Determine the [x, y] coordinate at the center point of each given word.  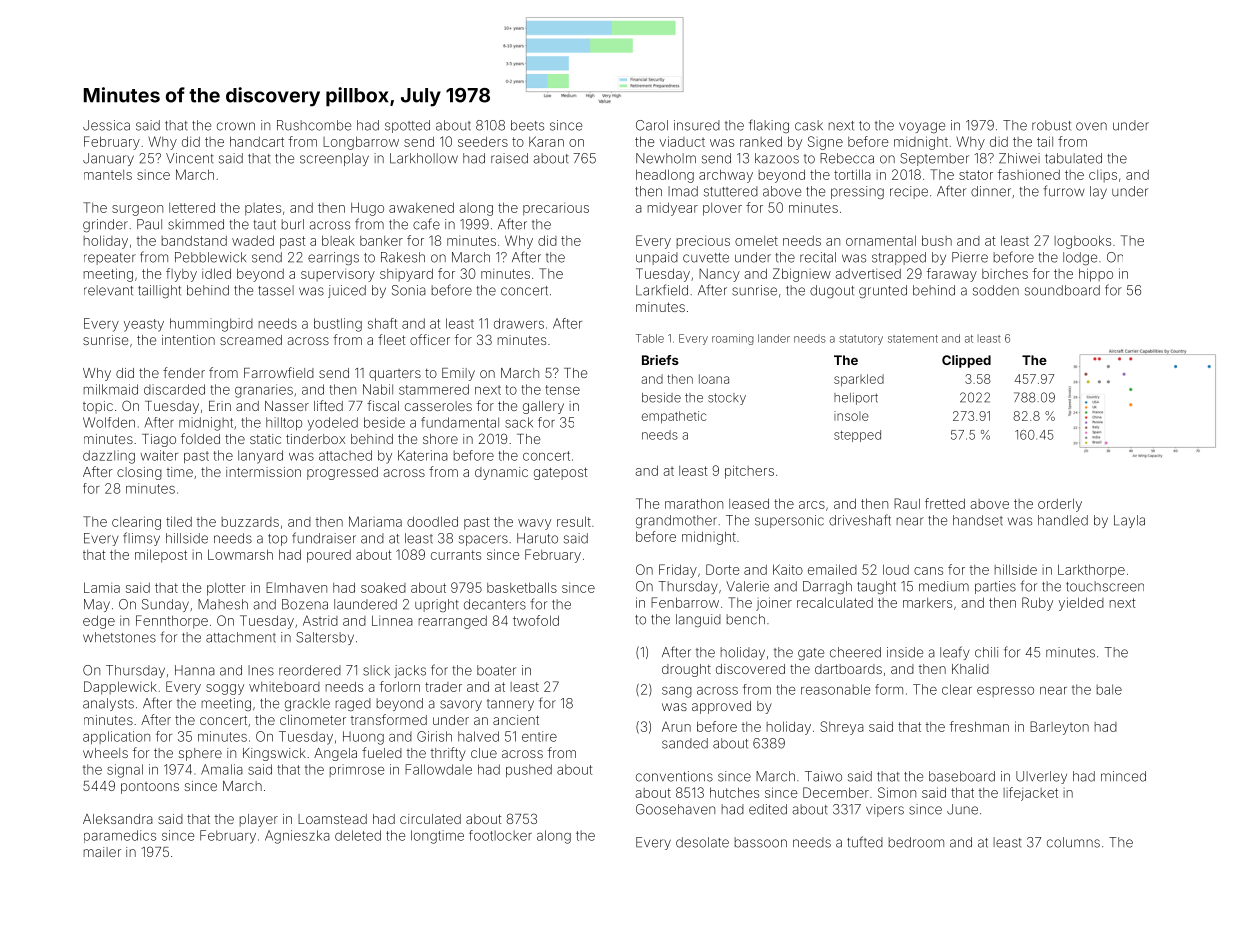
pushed [529, 770]
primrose [357, 770]
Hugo [367, 209]
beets [527, 125]
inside [905, 652]
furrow [1064, 191]
